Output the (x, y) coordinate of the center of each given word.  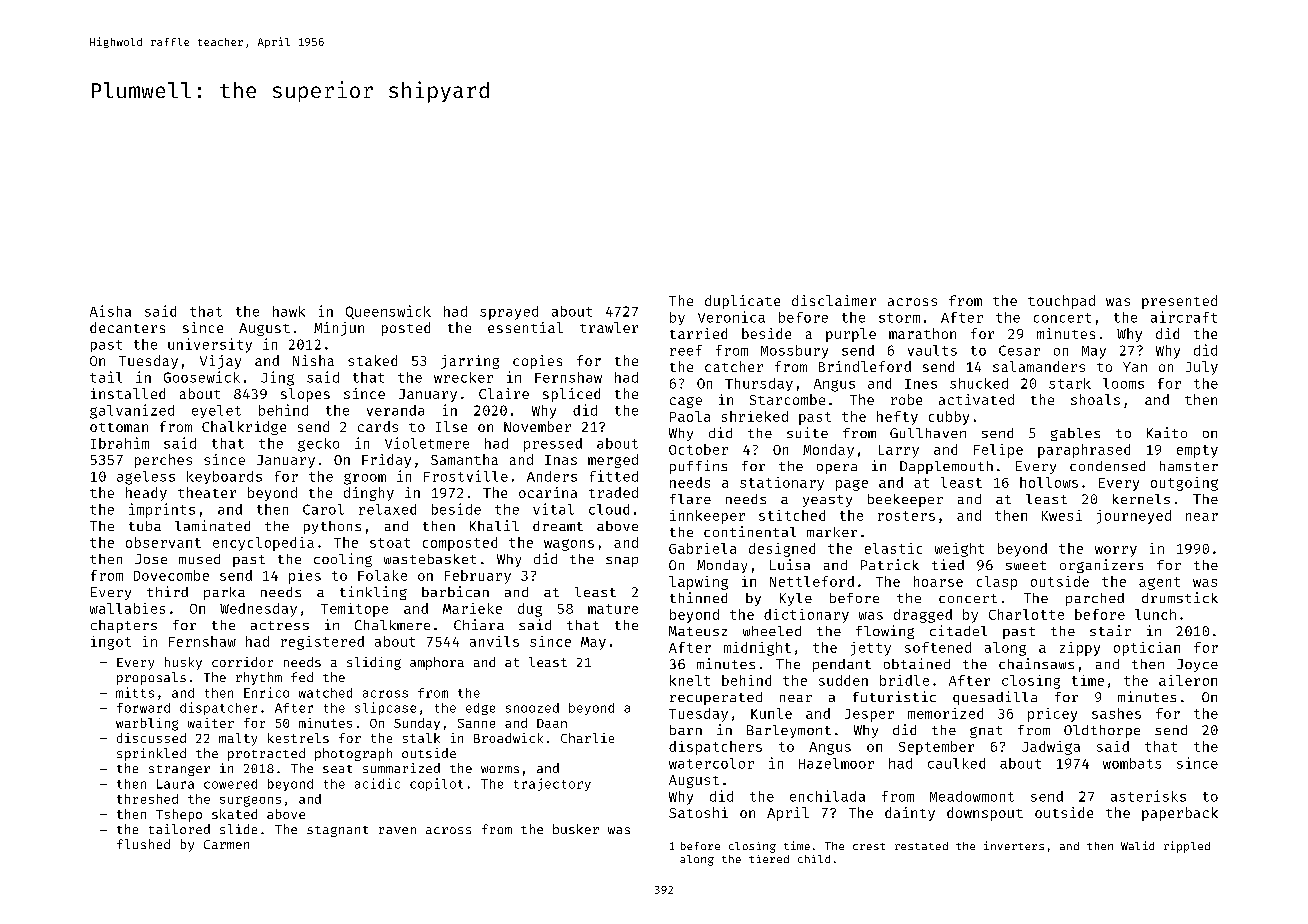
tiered (769, 859)
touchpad (1061, 302)
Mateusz (698, 631)
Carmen (226, 844)
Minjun (339, 329)
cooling (343, 560)
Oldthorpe (1102, 731)
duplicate (742, 302)
